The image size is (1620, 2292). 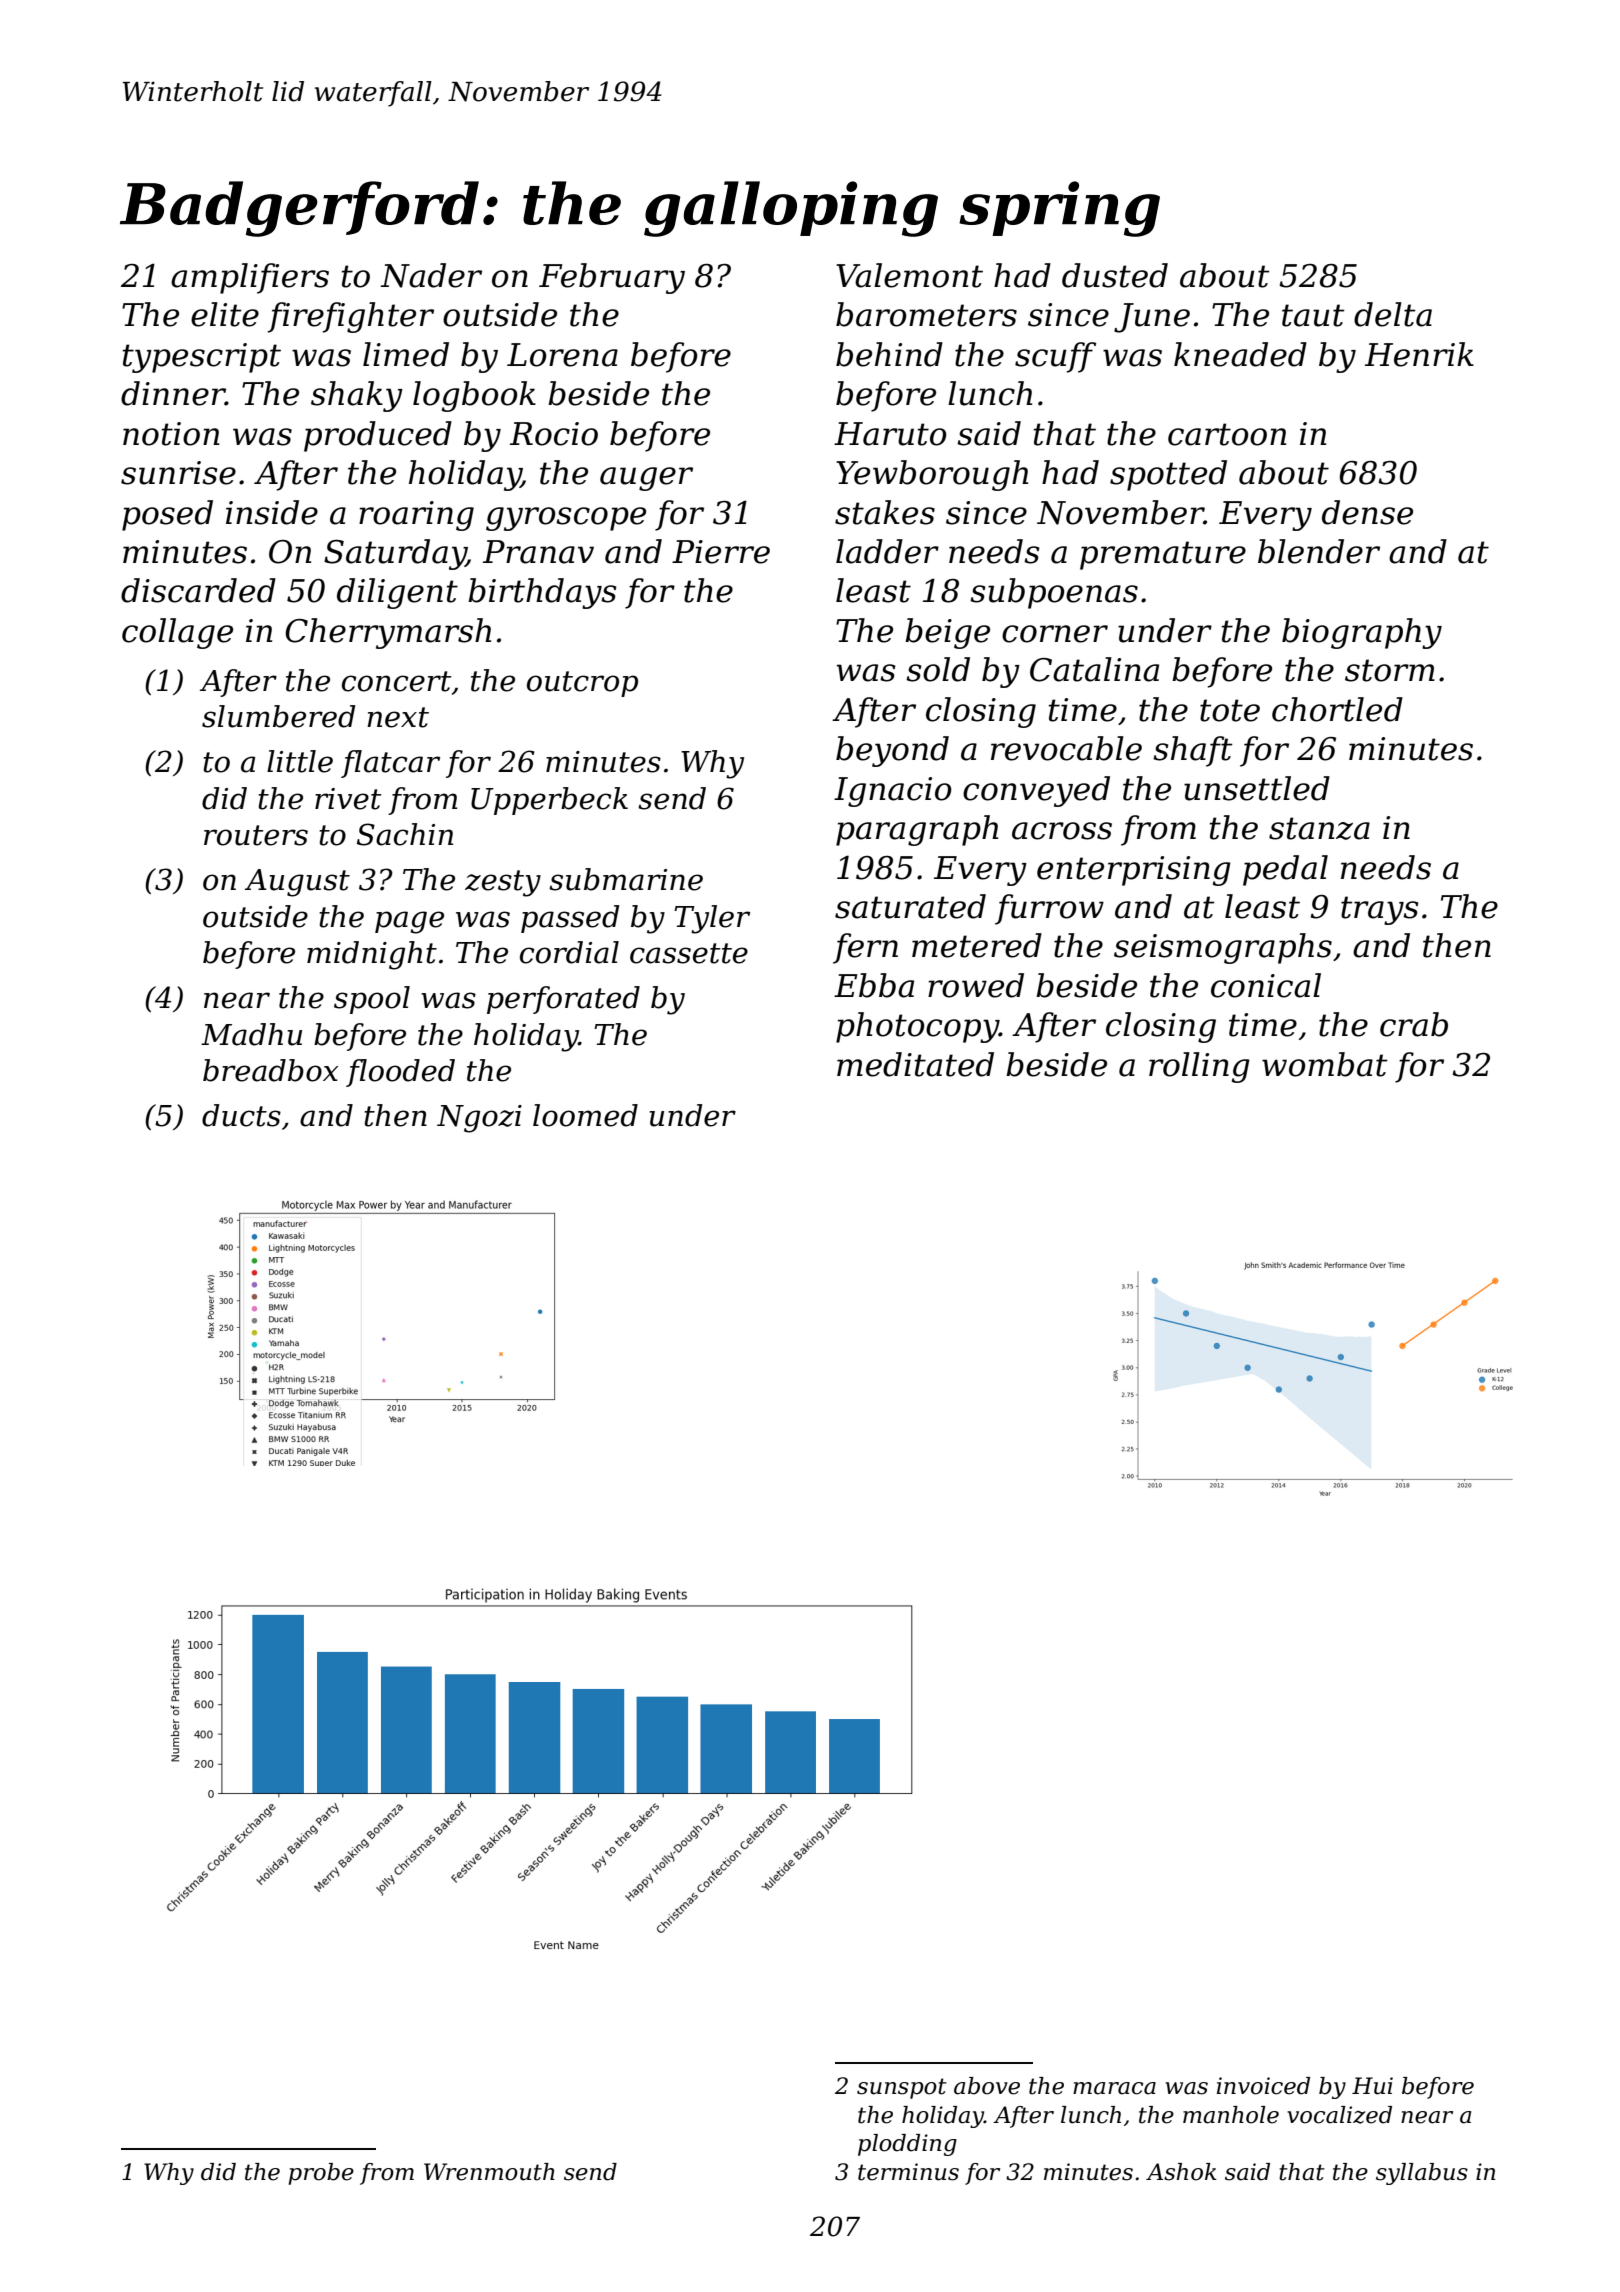 What do you see at coordinates (321, 2174) in the page?
I see `probe` at bounding box center [321, 2174].
